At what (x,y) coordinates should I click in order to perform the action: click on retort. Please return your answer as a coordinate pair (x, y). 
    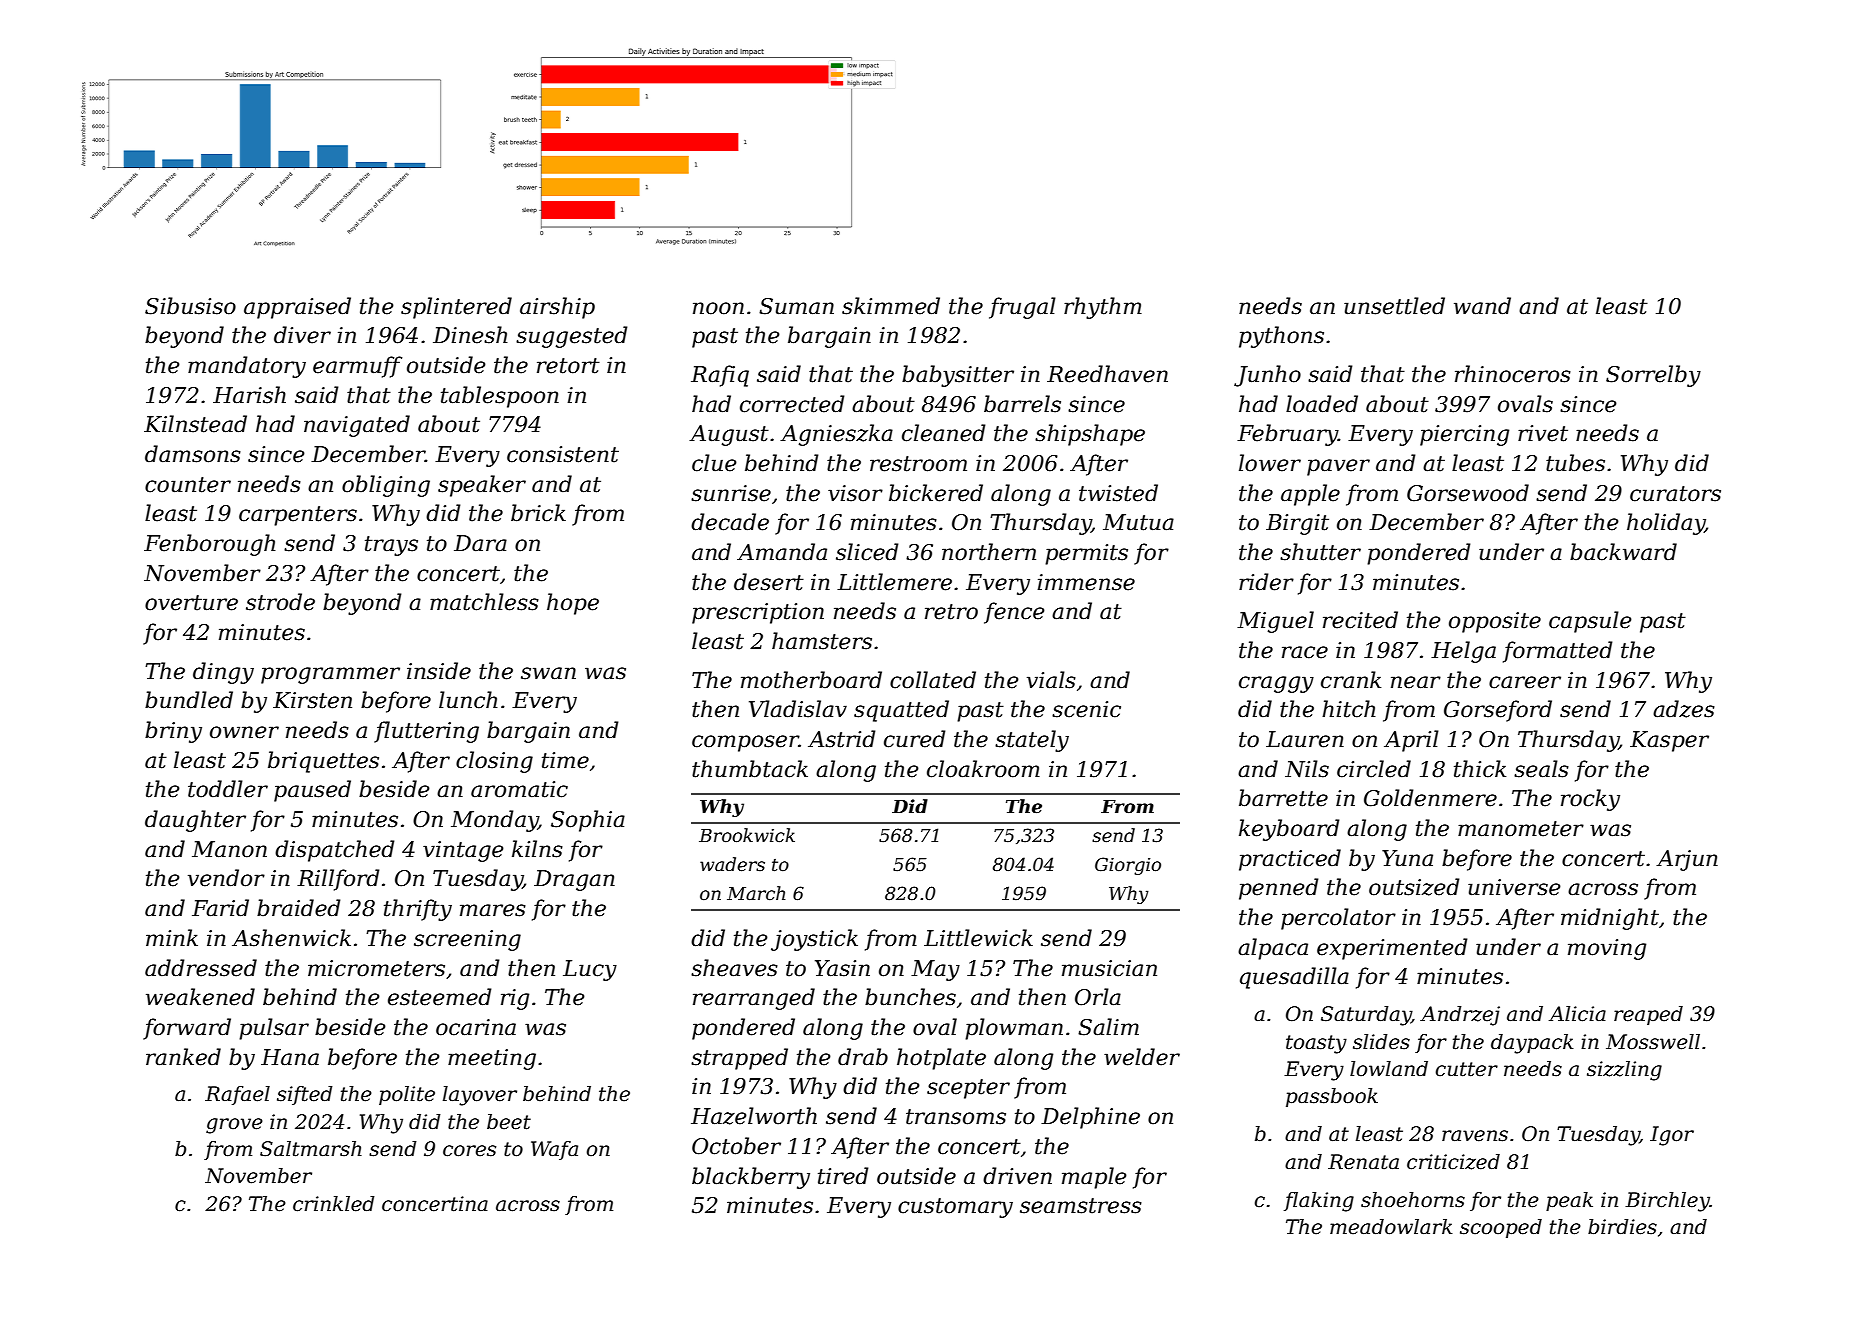
    Looking at the image, I should click on (568, 366).
